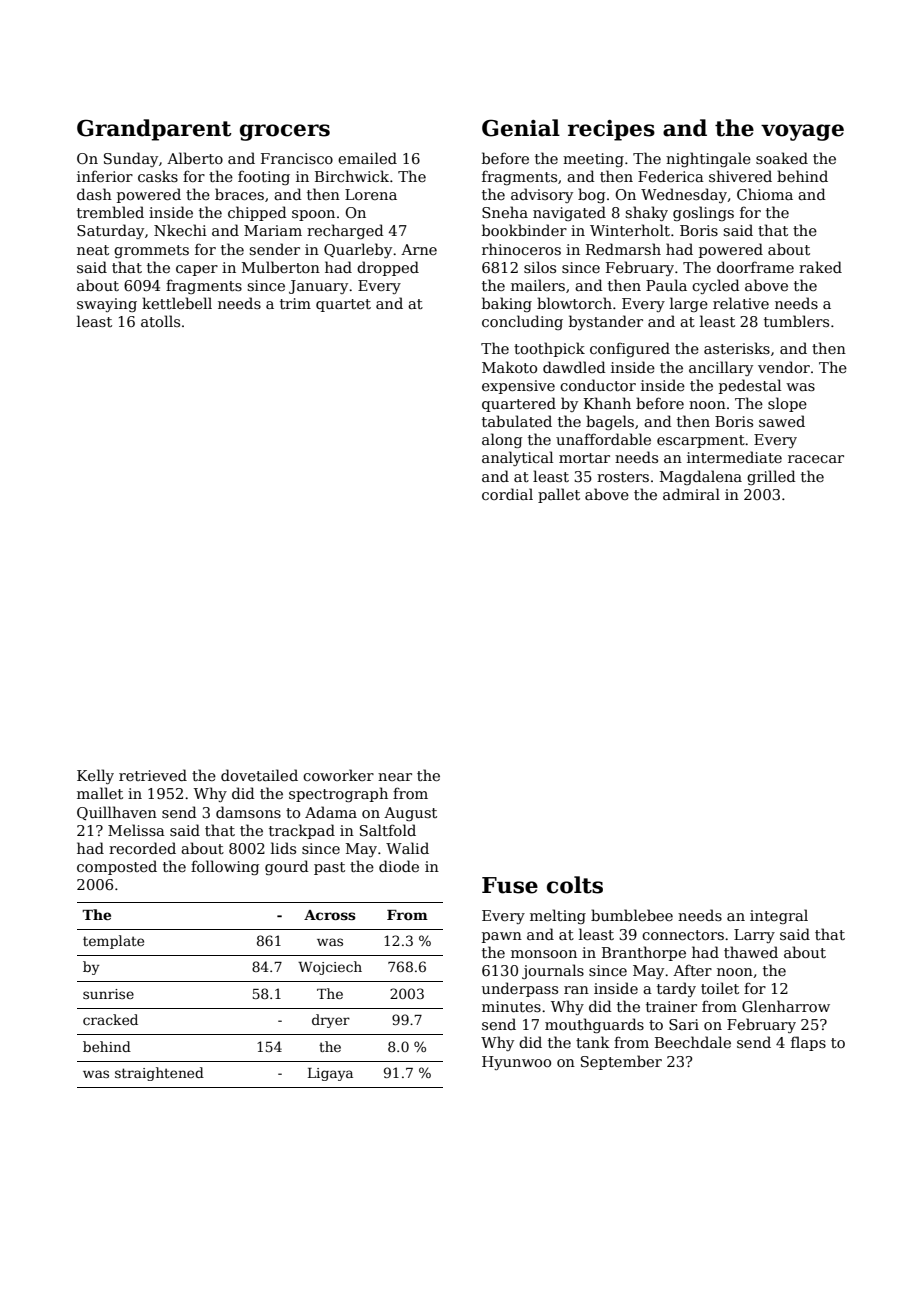 Image resolution: width=924 pixels, height=1308 pixels. What do you see at coordinates (575, 885) in the page?
I see `colts` at bounding box center [575, 885].
